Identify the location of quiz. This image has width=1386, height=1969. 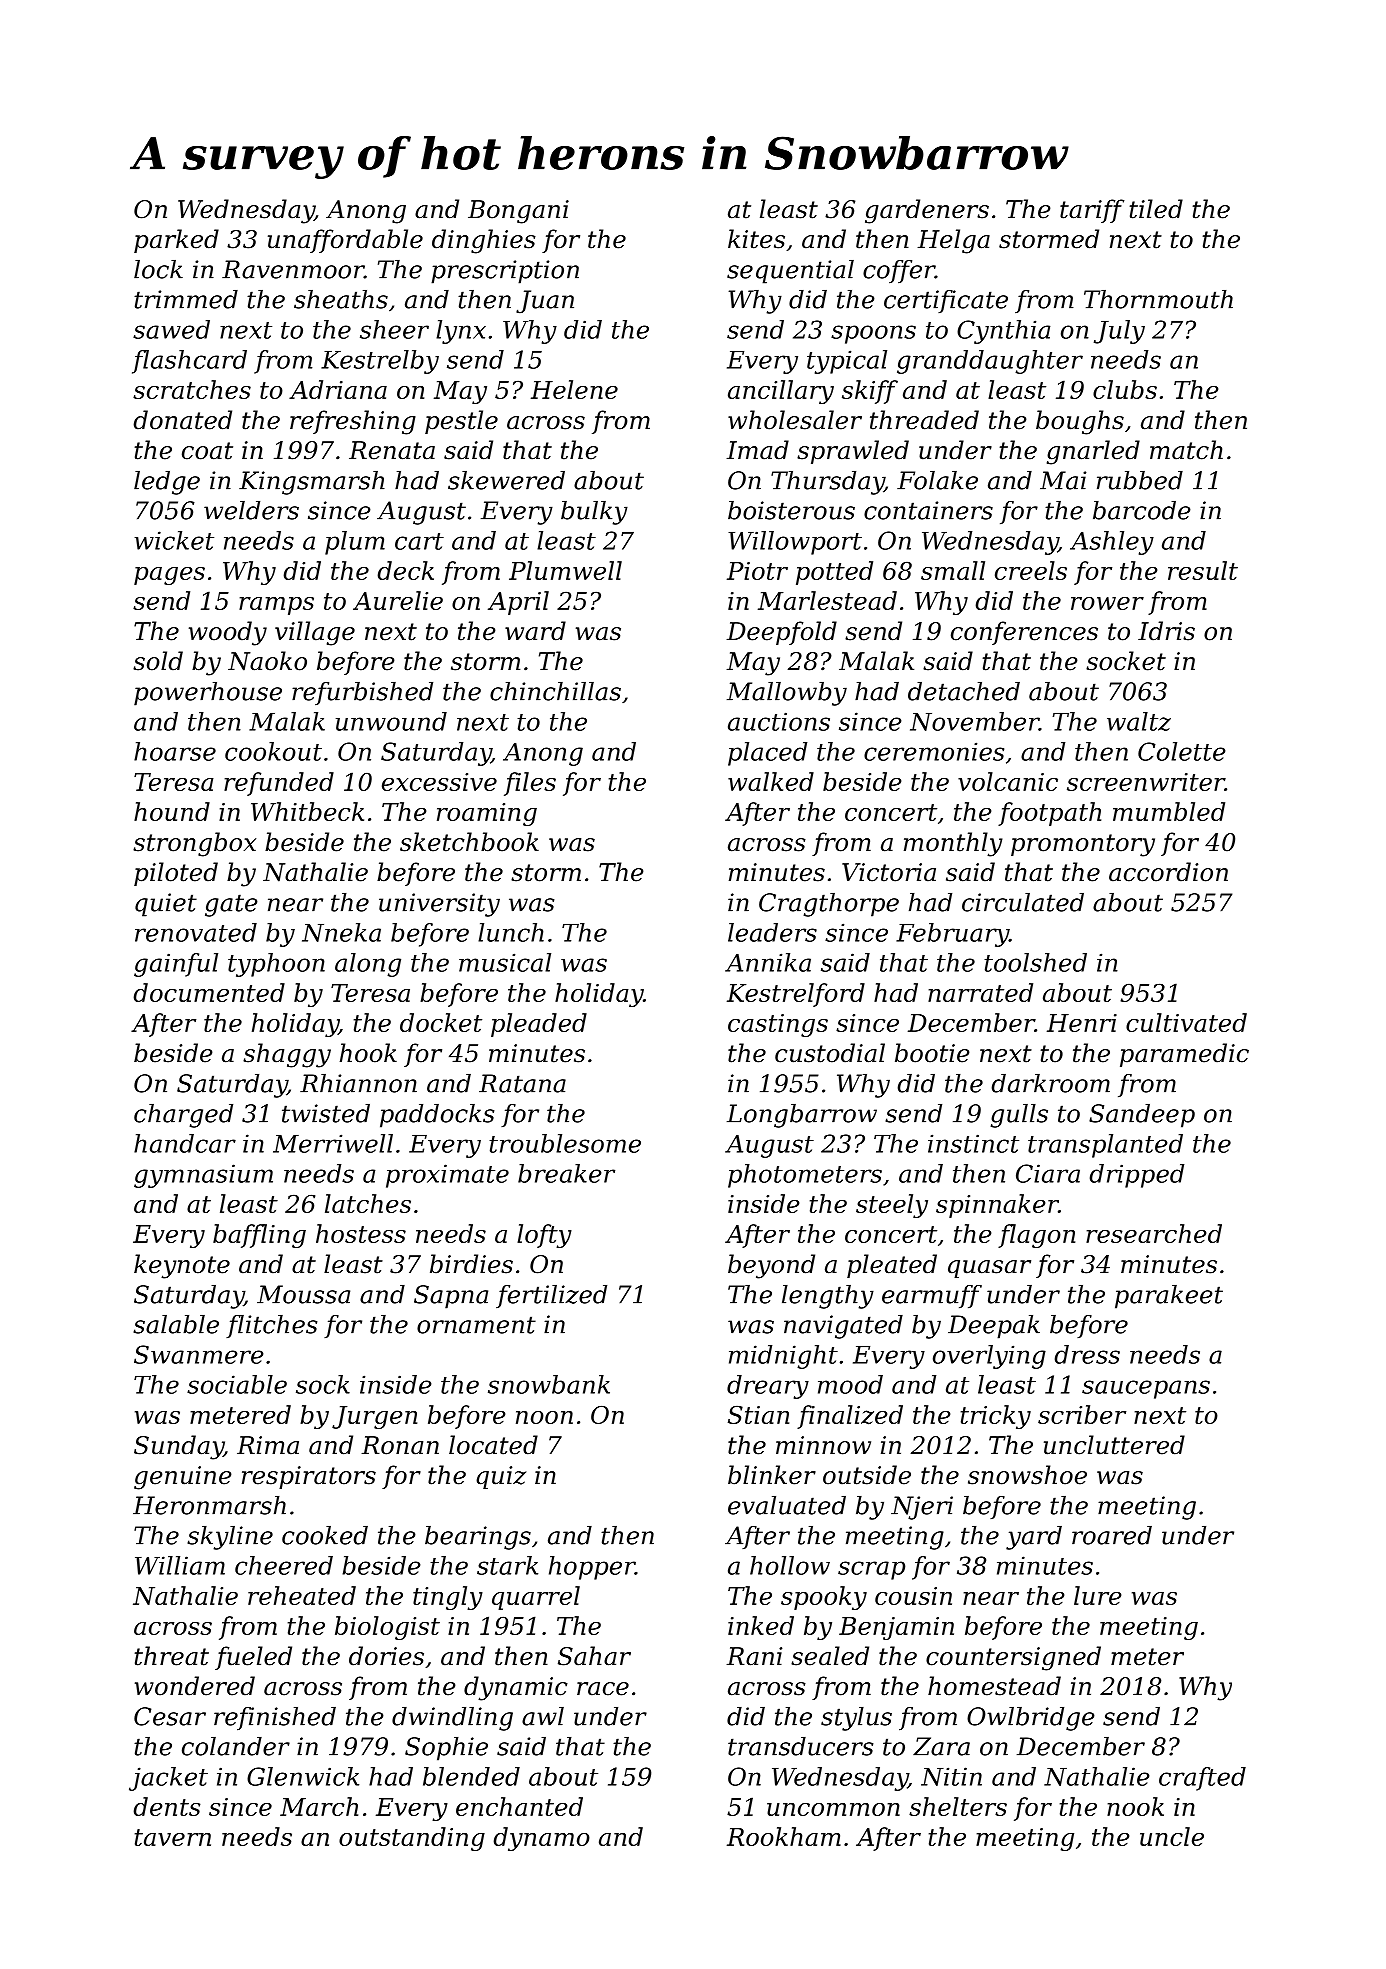
(501, 1477).
